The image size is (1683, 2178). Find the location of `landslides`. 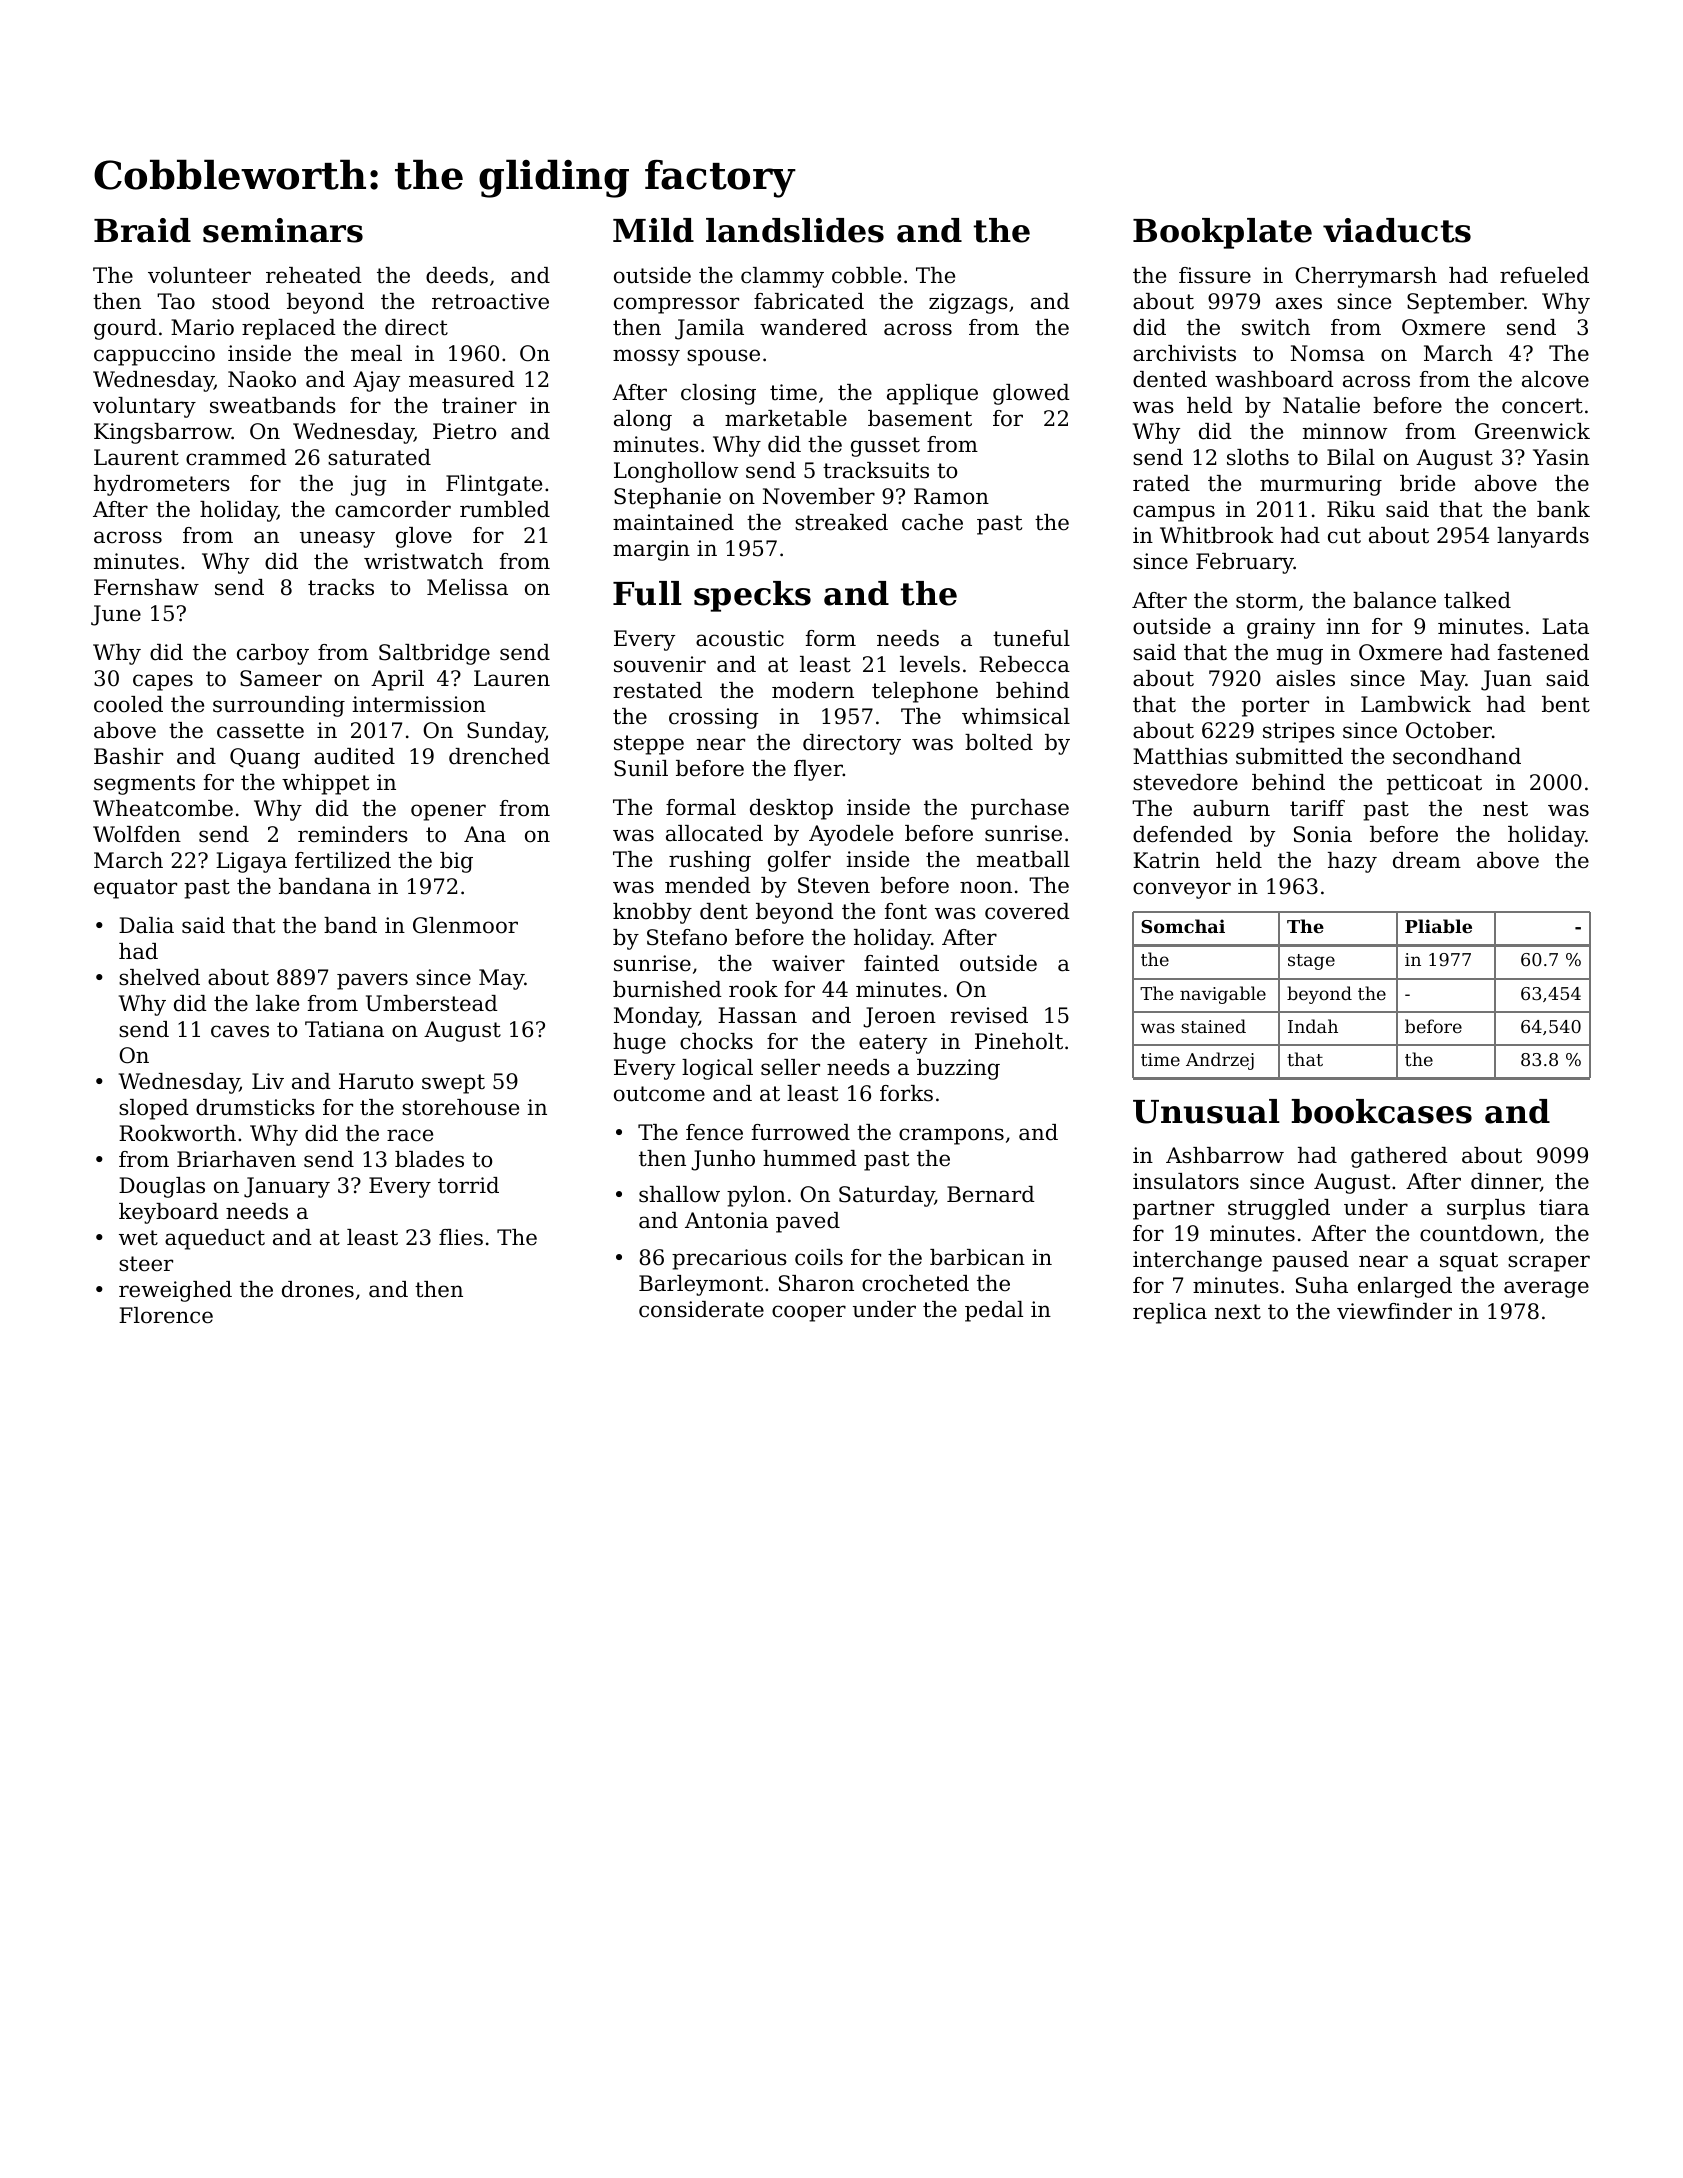

landslides is located at coordinates (795, 230).
